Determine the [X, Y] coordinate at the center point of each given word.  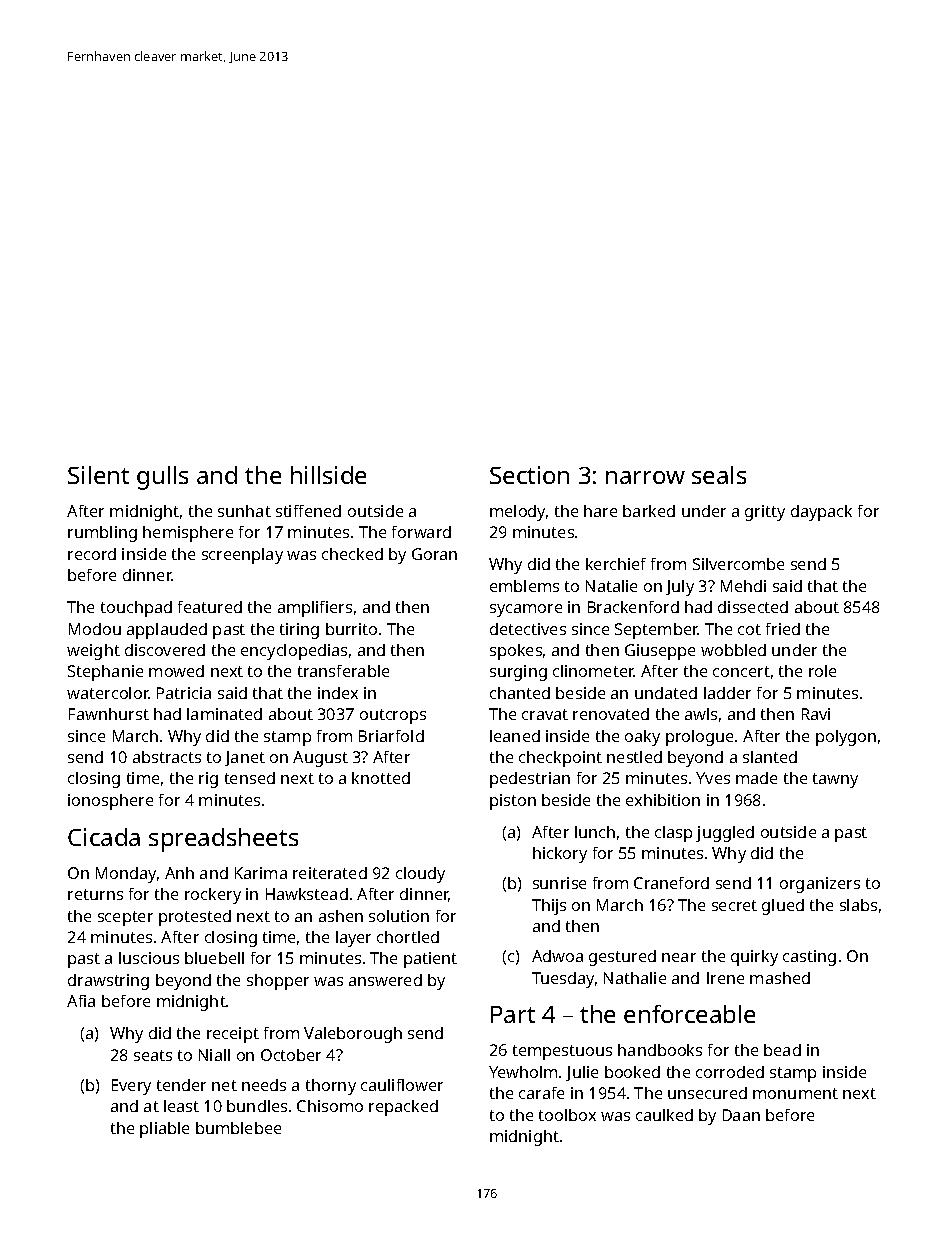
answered [385, 980]
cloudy [420, 875]
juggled [725, 834]
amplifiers [315, 609]
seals [719, 475]
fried [783, 629]
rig [208, 780]
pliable [164, 1130]
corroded [730, 1072]
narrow [645, 477]
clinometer [593, 671]
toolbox [567, 1115]
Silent [98, 475]
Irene [725, 978]
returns [95, 894]
